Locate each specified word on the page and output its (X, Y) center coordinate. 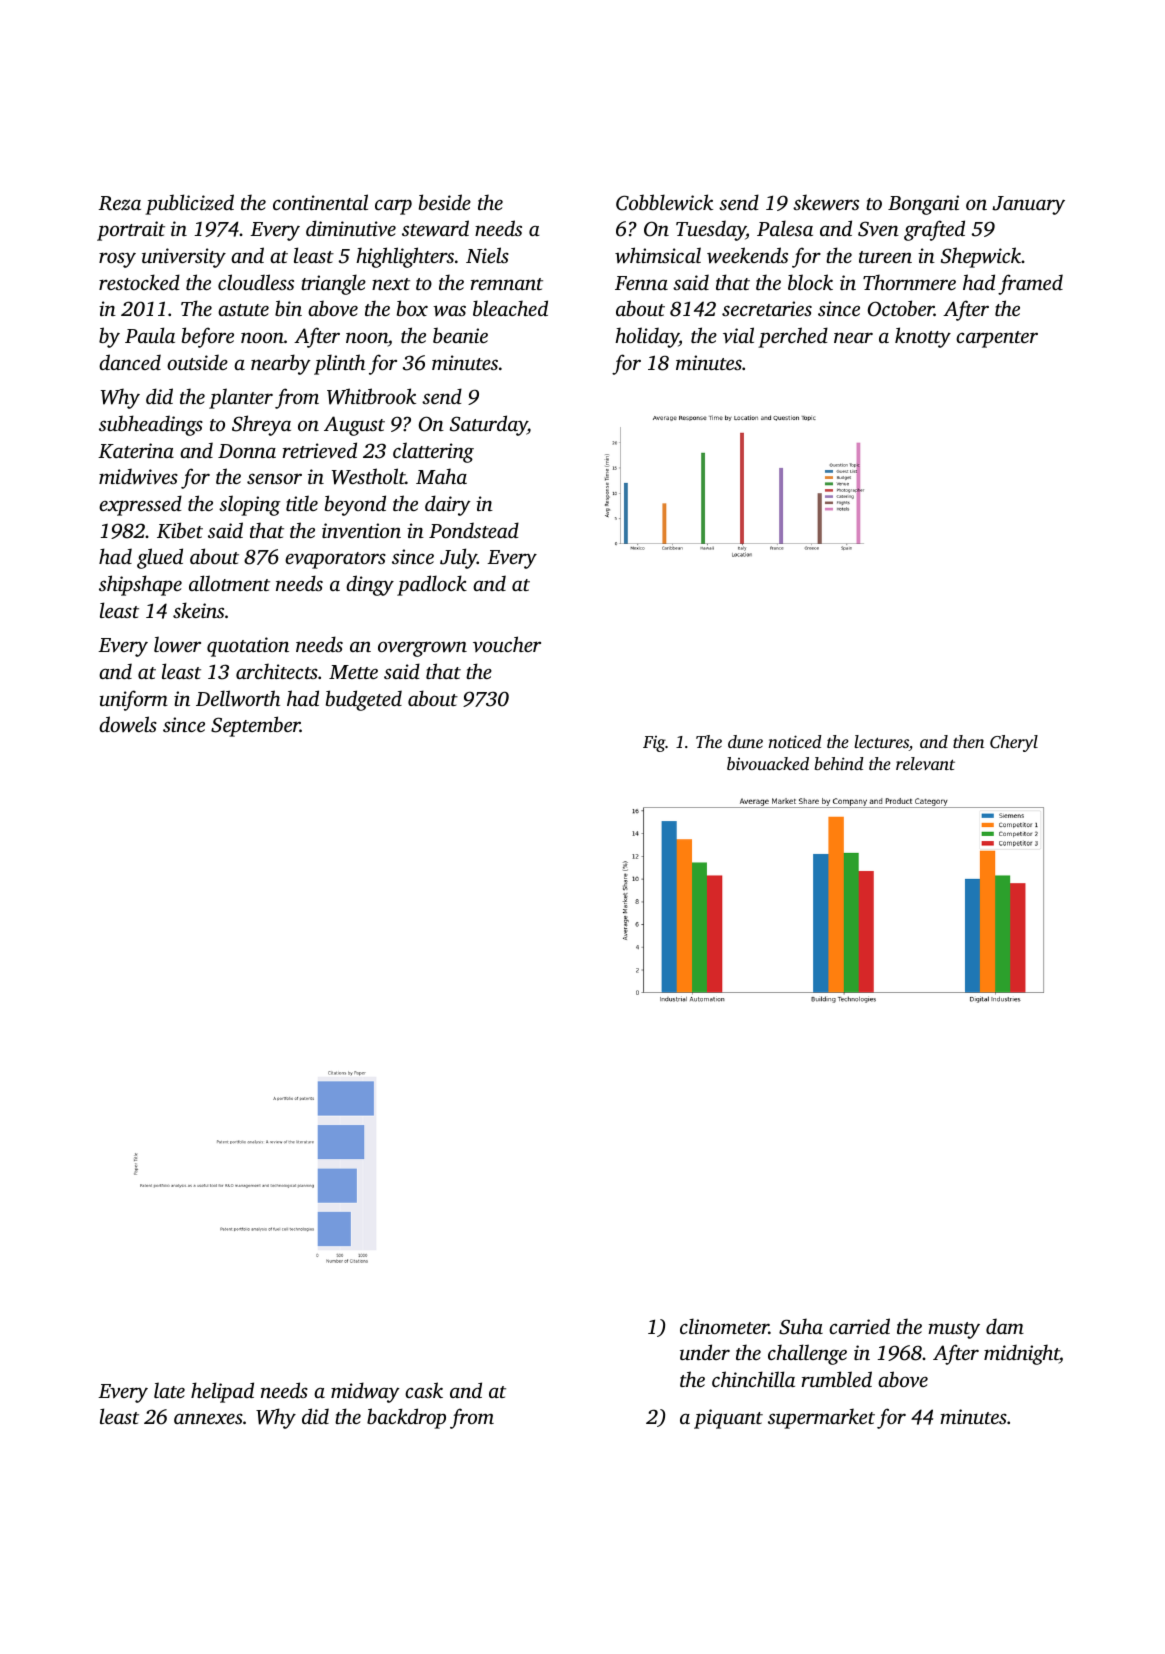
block (810, 282)
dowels (128, 724)
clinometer (724, 1326)
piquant (728, 1419)
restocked (139, 282)
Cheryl (1014, 743)
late (169, 1390)
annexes (208, 1418)
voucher (507, 644)
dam (1005, 1326)
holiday (647, 337)
